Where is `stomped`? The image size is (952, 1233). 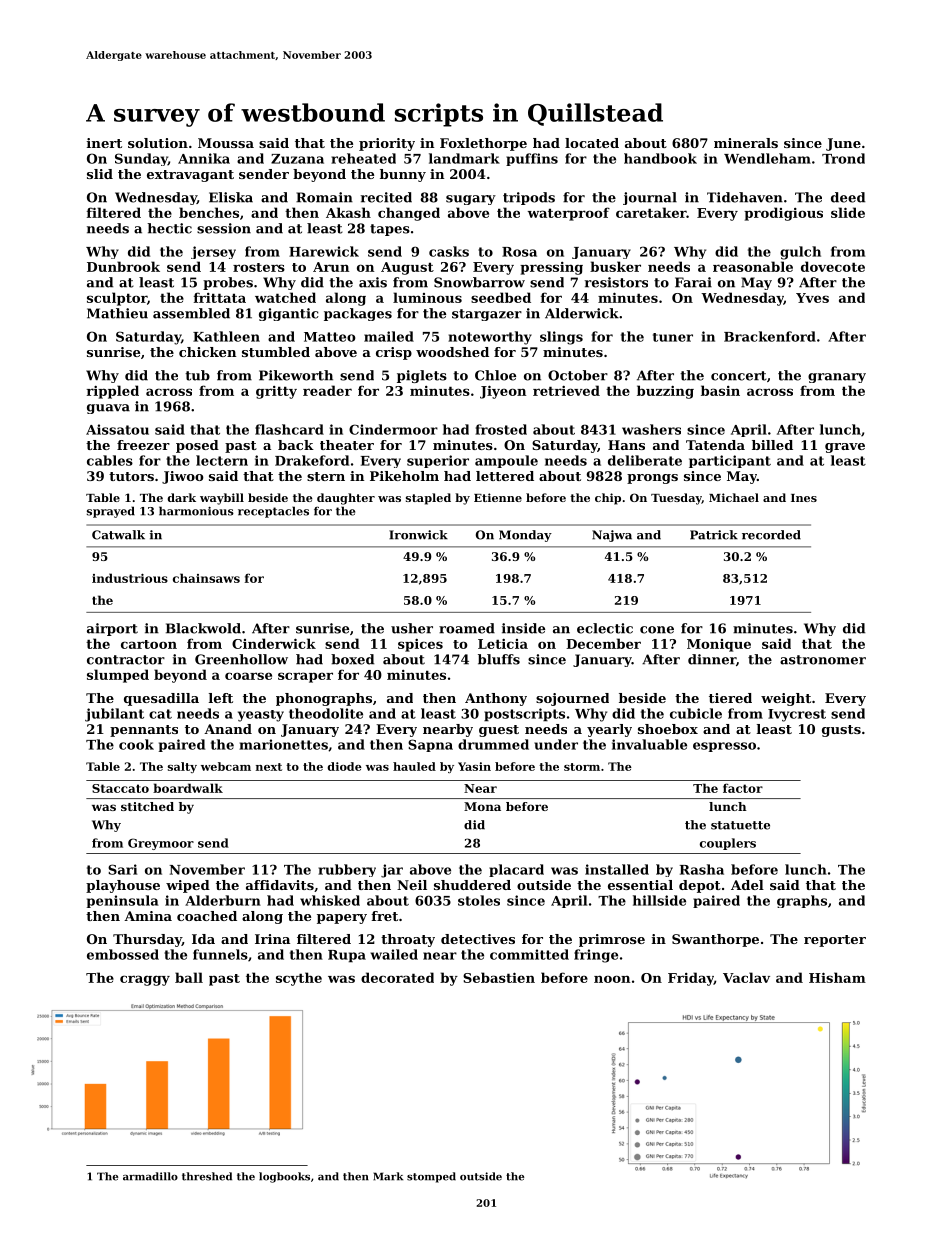 stomped is located at coordinates (431, 1177).
